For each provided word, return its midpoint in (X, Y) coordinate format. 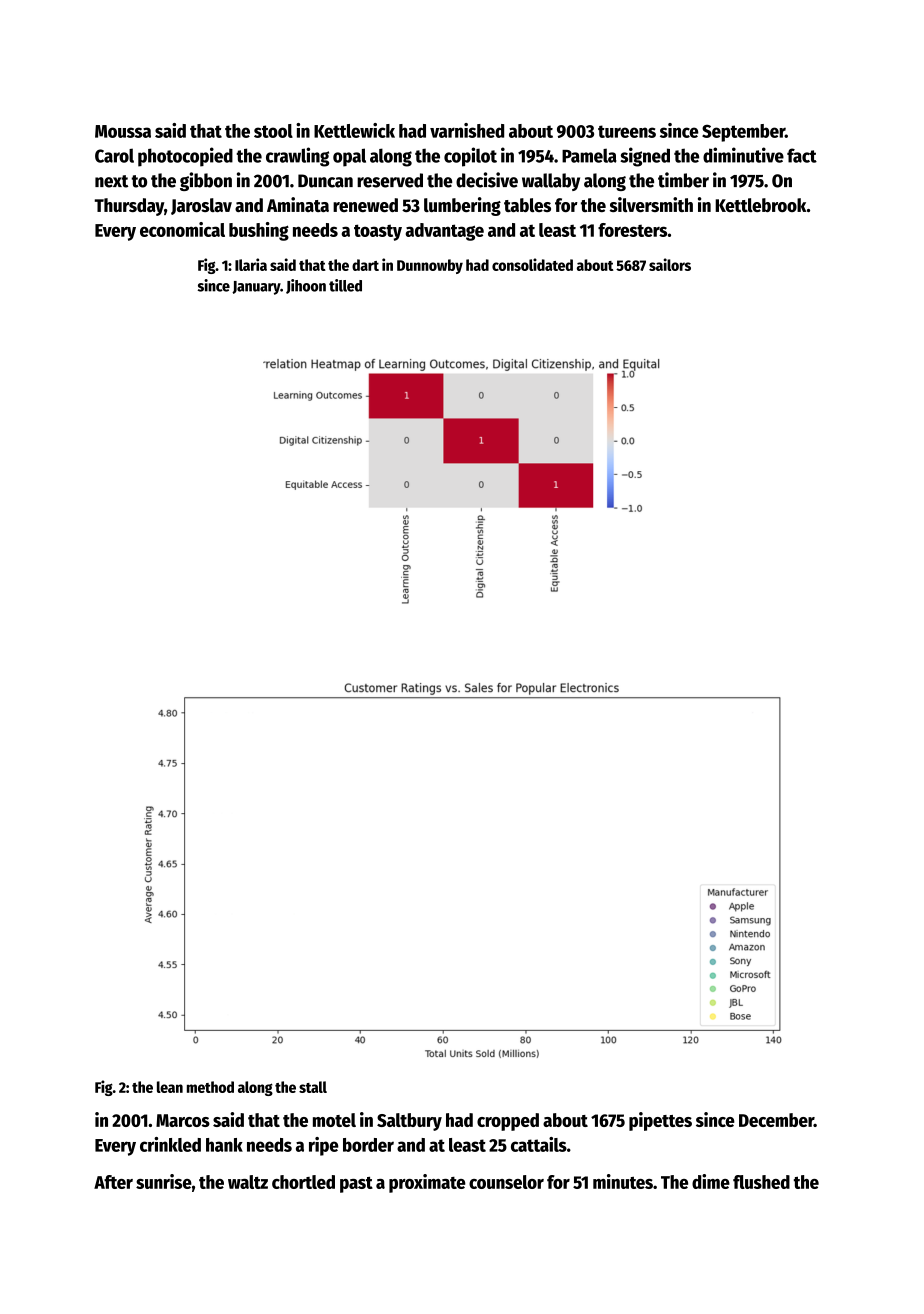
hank (224, 1145)
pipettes (660, 1121)
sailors (670, 264)
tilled (345, 285)
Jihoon (306, 286)
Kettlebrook (760, 205)
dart (365, 265)
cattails (539, 1144)
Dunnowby (430, 266)
